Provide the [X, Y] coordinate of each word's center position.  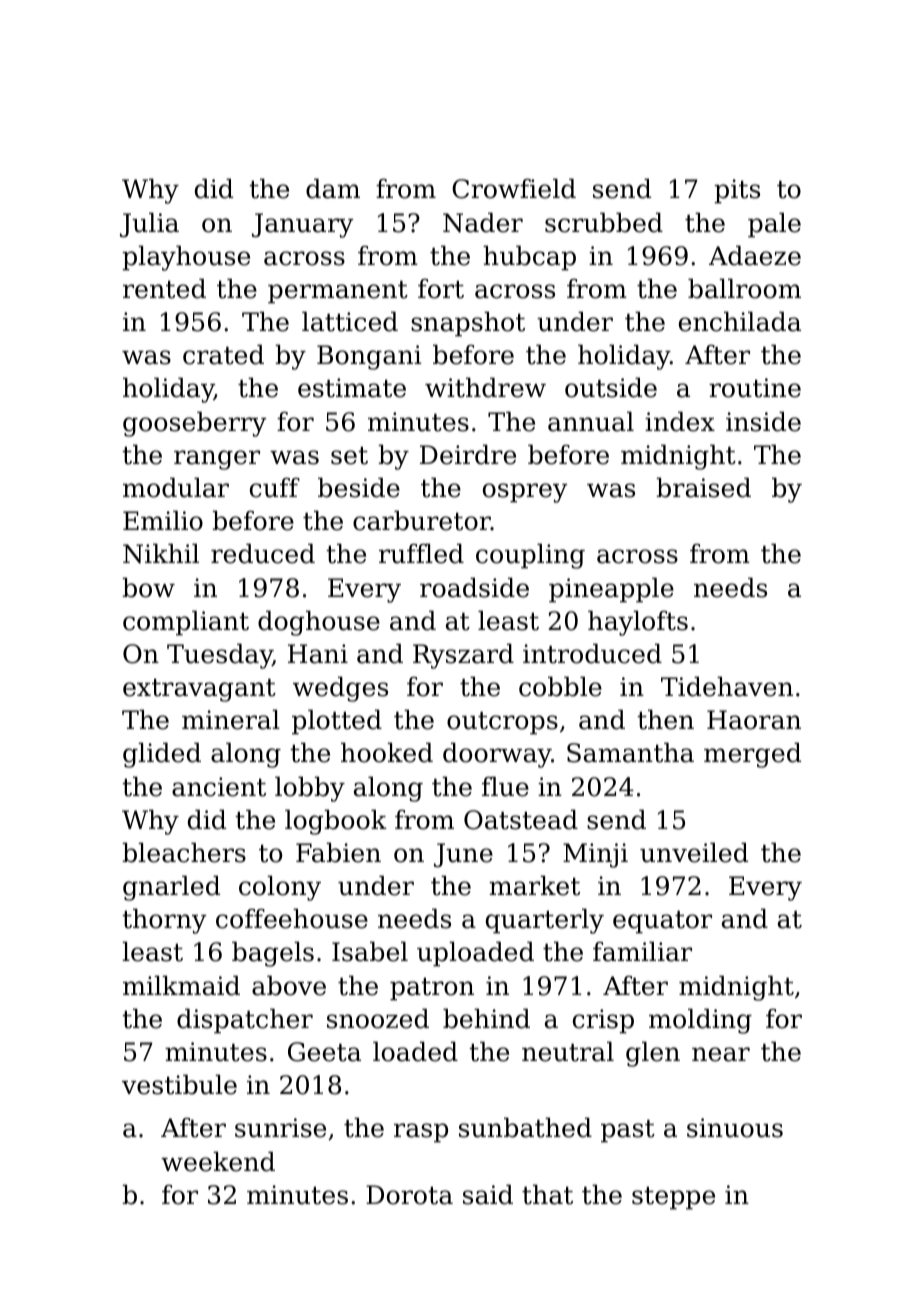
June [463, 855]
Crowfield [514, 188]
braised [703, 487]
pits [737, 191]
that [547, 1194]
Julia [149, 224]
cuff [275, 488]
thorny [164, 921]
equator [662, 922]
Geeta [324, 1052]
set [349, 456]
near [721, 1054]
